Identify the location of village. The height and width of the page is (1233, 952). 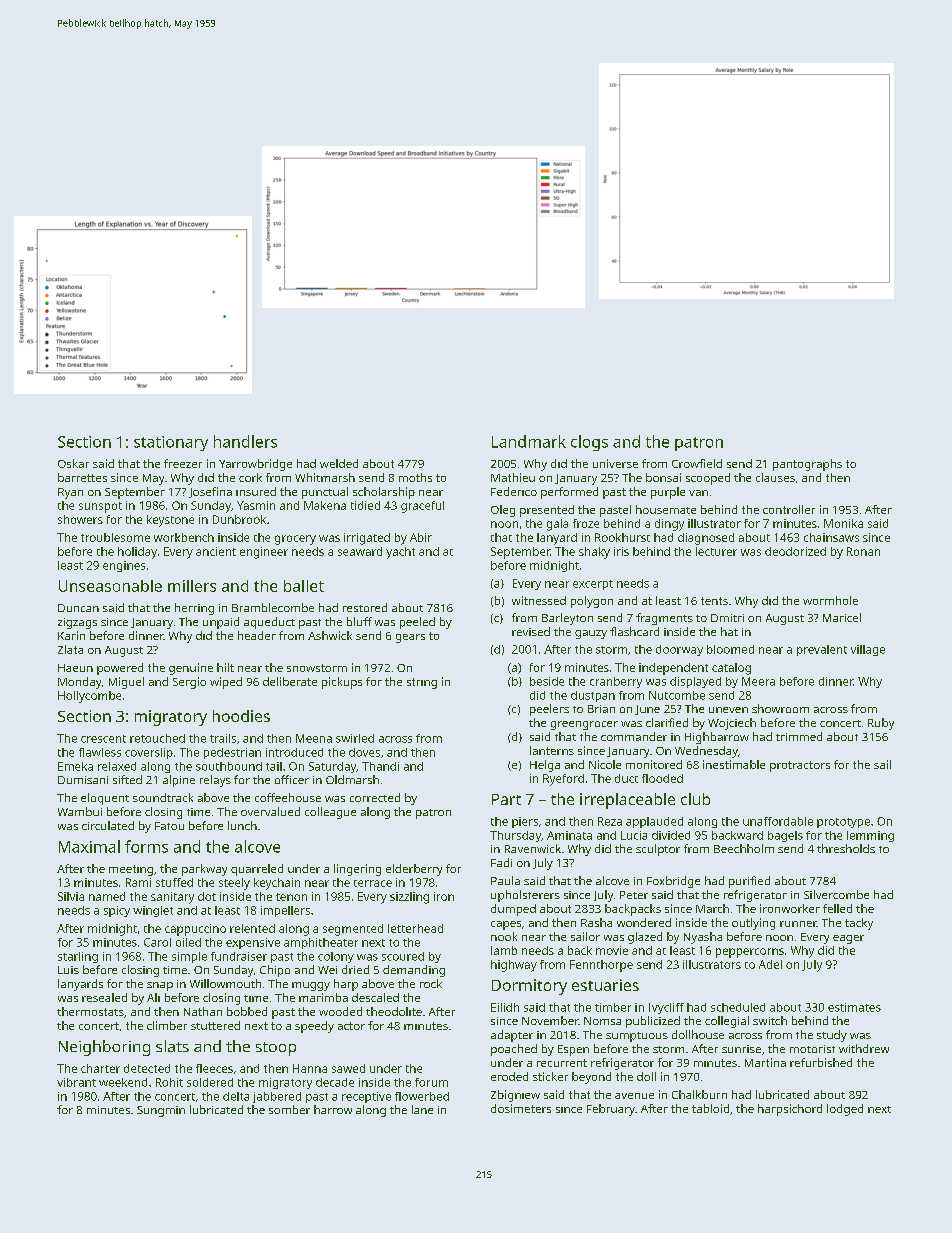
(868, 650).
